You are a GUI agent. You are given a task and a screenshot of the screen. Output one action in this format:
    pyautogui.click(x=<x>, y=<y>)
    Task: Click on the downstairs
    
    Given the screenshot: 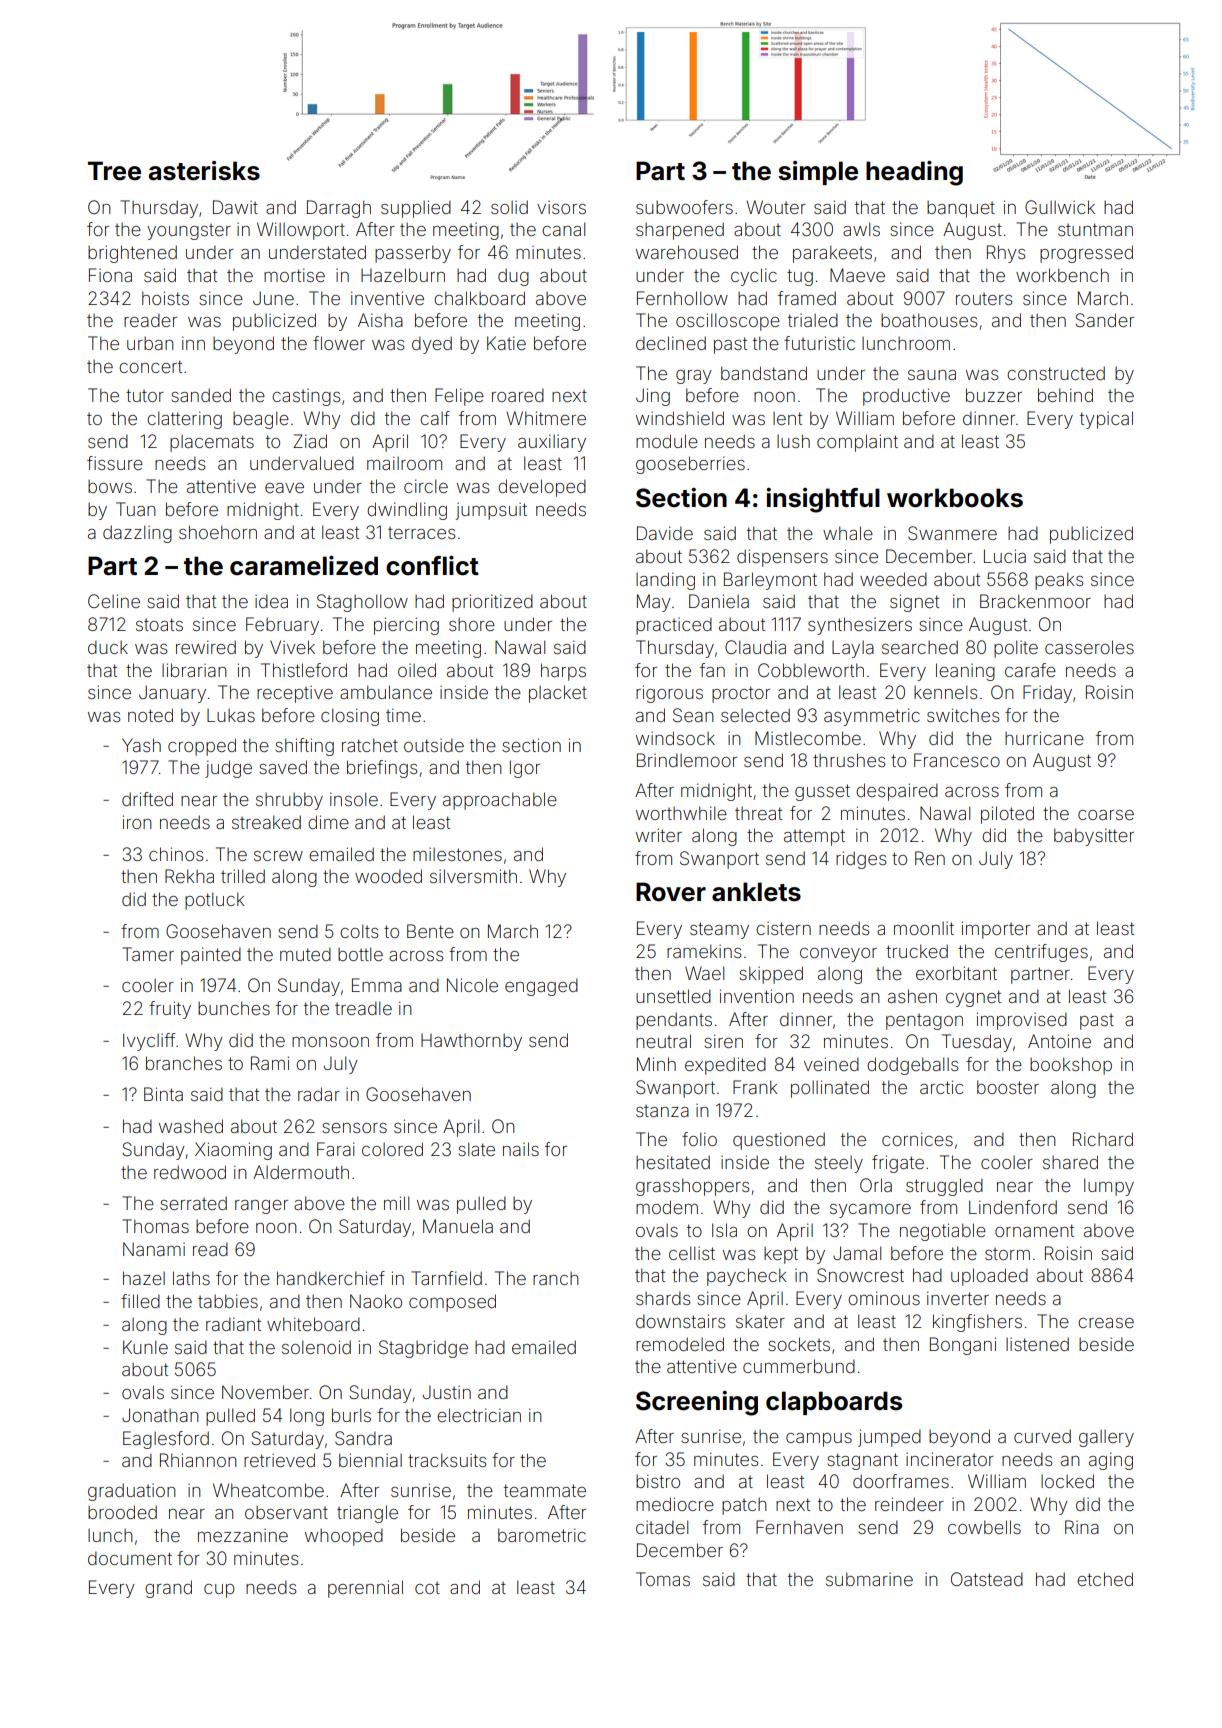 What is the action you would take?
    pyautogui.click(x=681, y=1321)
